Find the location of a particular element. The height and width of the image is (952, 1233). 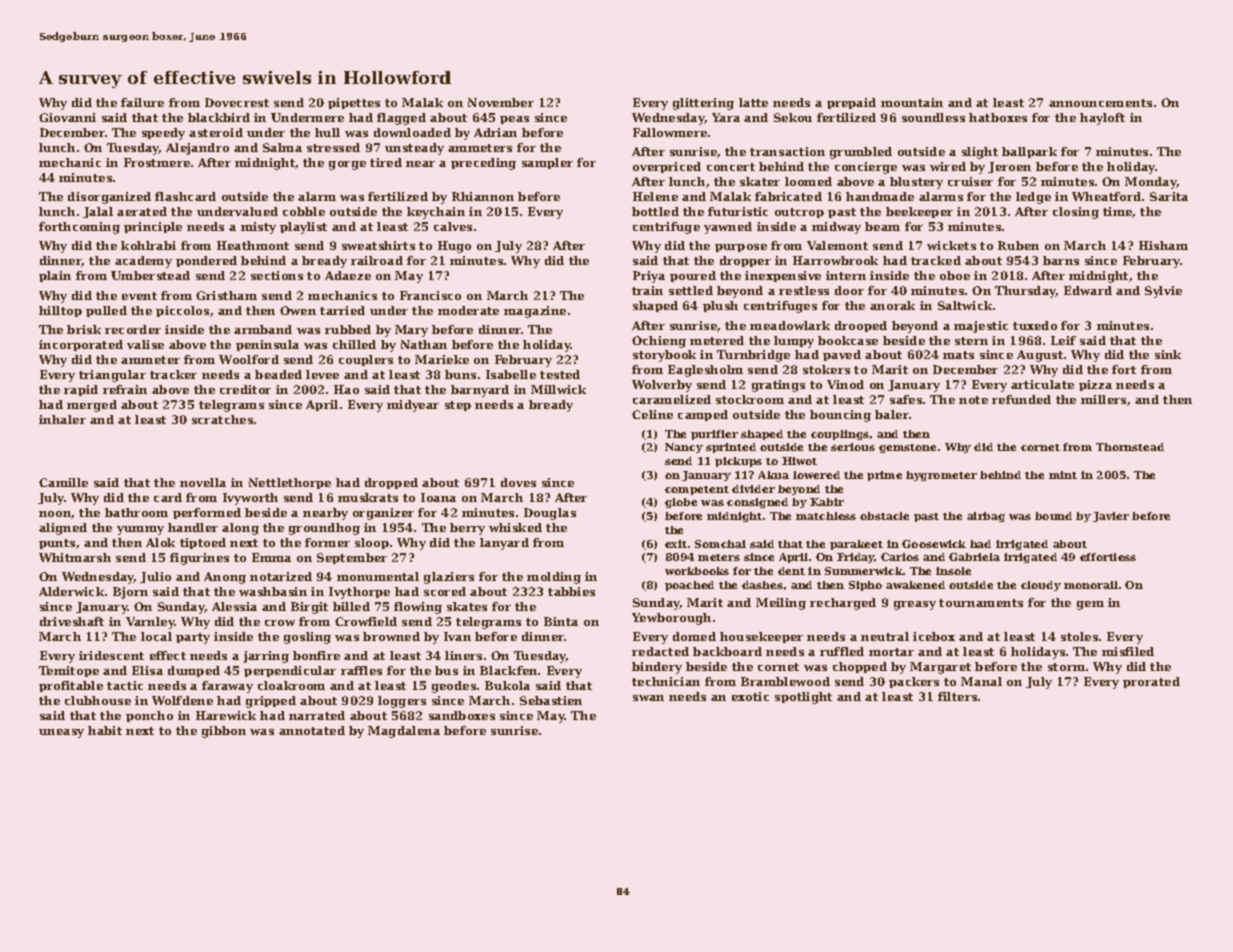

gorge is located at coordinates (347, 165).
